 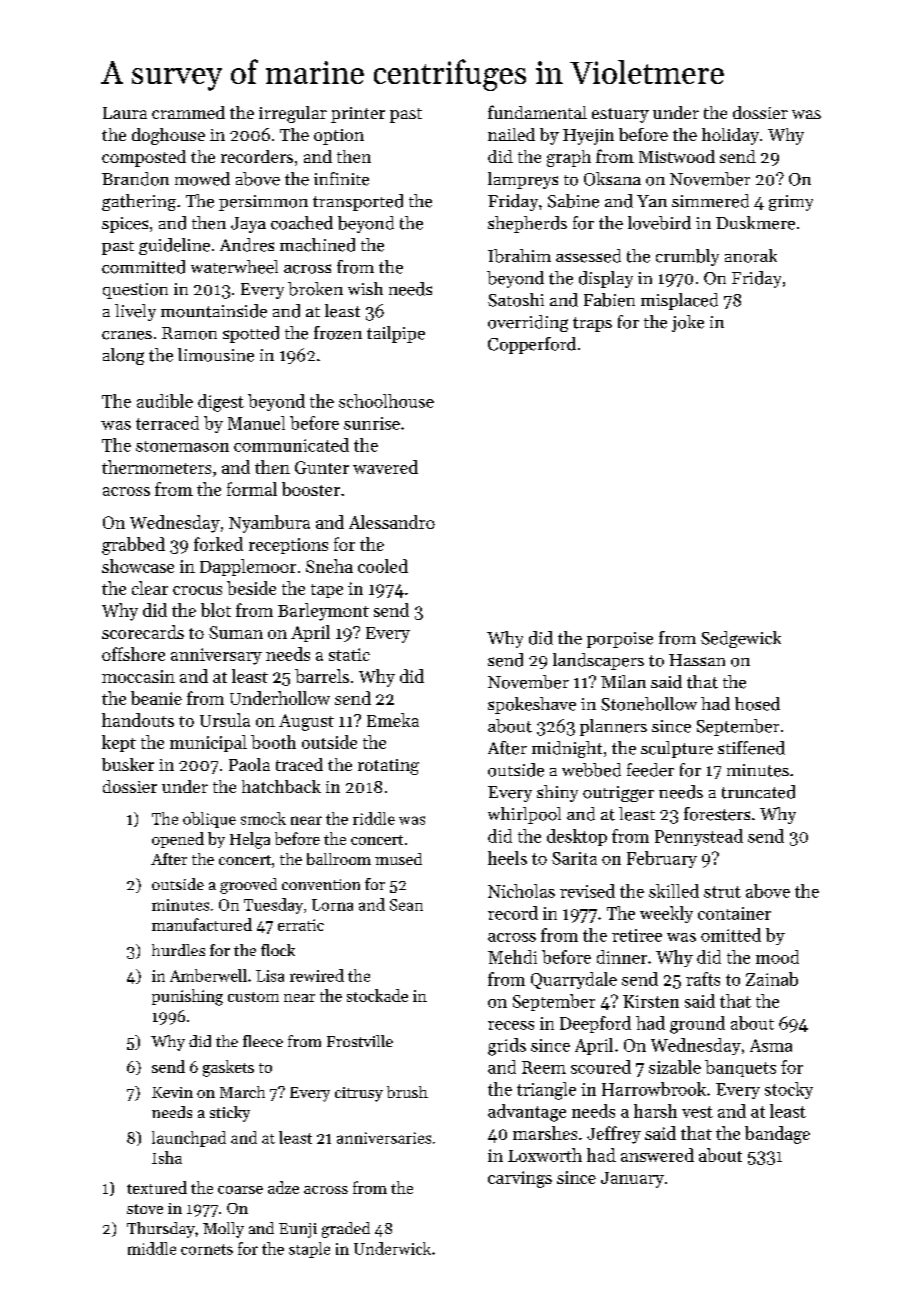 I want to click on joke, so click(x=688, y=323).
